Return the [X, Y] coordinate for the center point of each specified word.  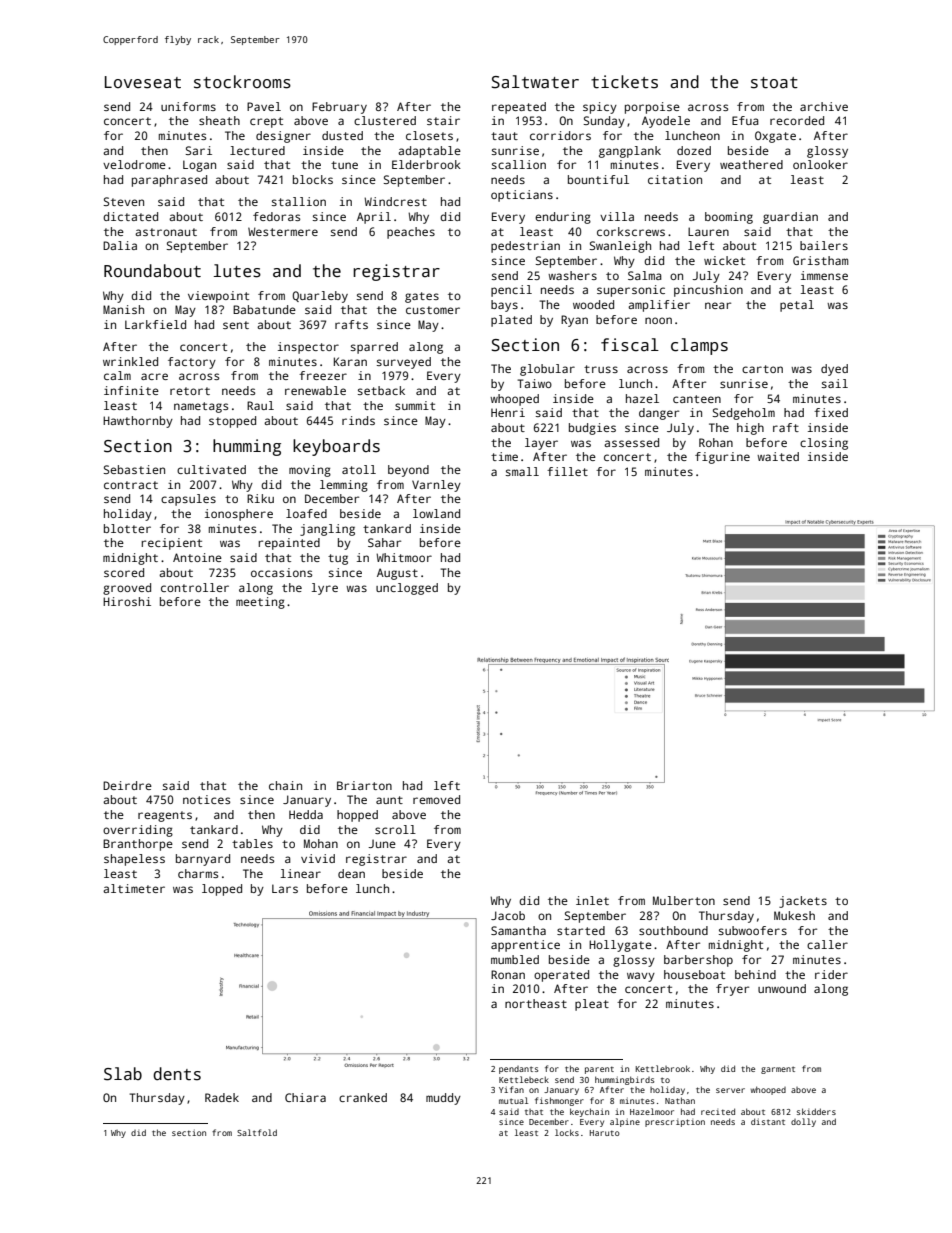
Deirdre [127, 785]
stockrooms [242, 82]
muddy [443, 1099]
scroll [395, 829]
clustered [385, 120]
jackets [803, 902]
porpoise [652, 108]
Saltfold [257, 1132]
